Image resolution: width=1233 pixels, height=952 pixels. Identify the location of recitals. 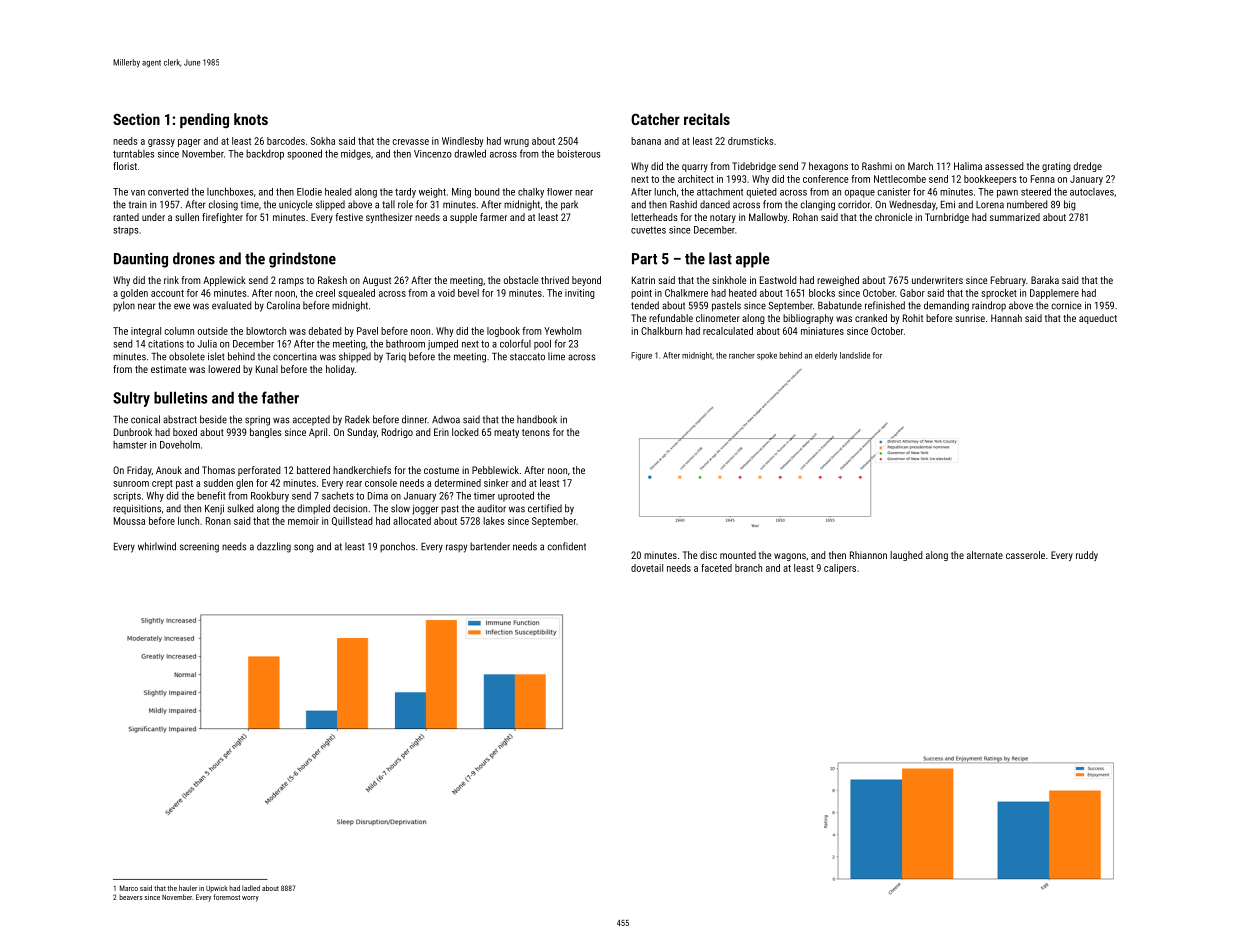
(707, 119).
